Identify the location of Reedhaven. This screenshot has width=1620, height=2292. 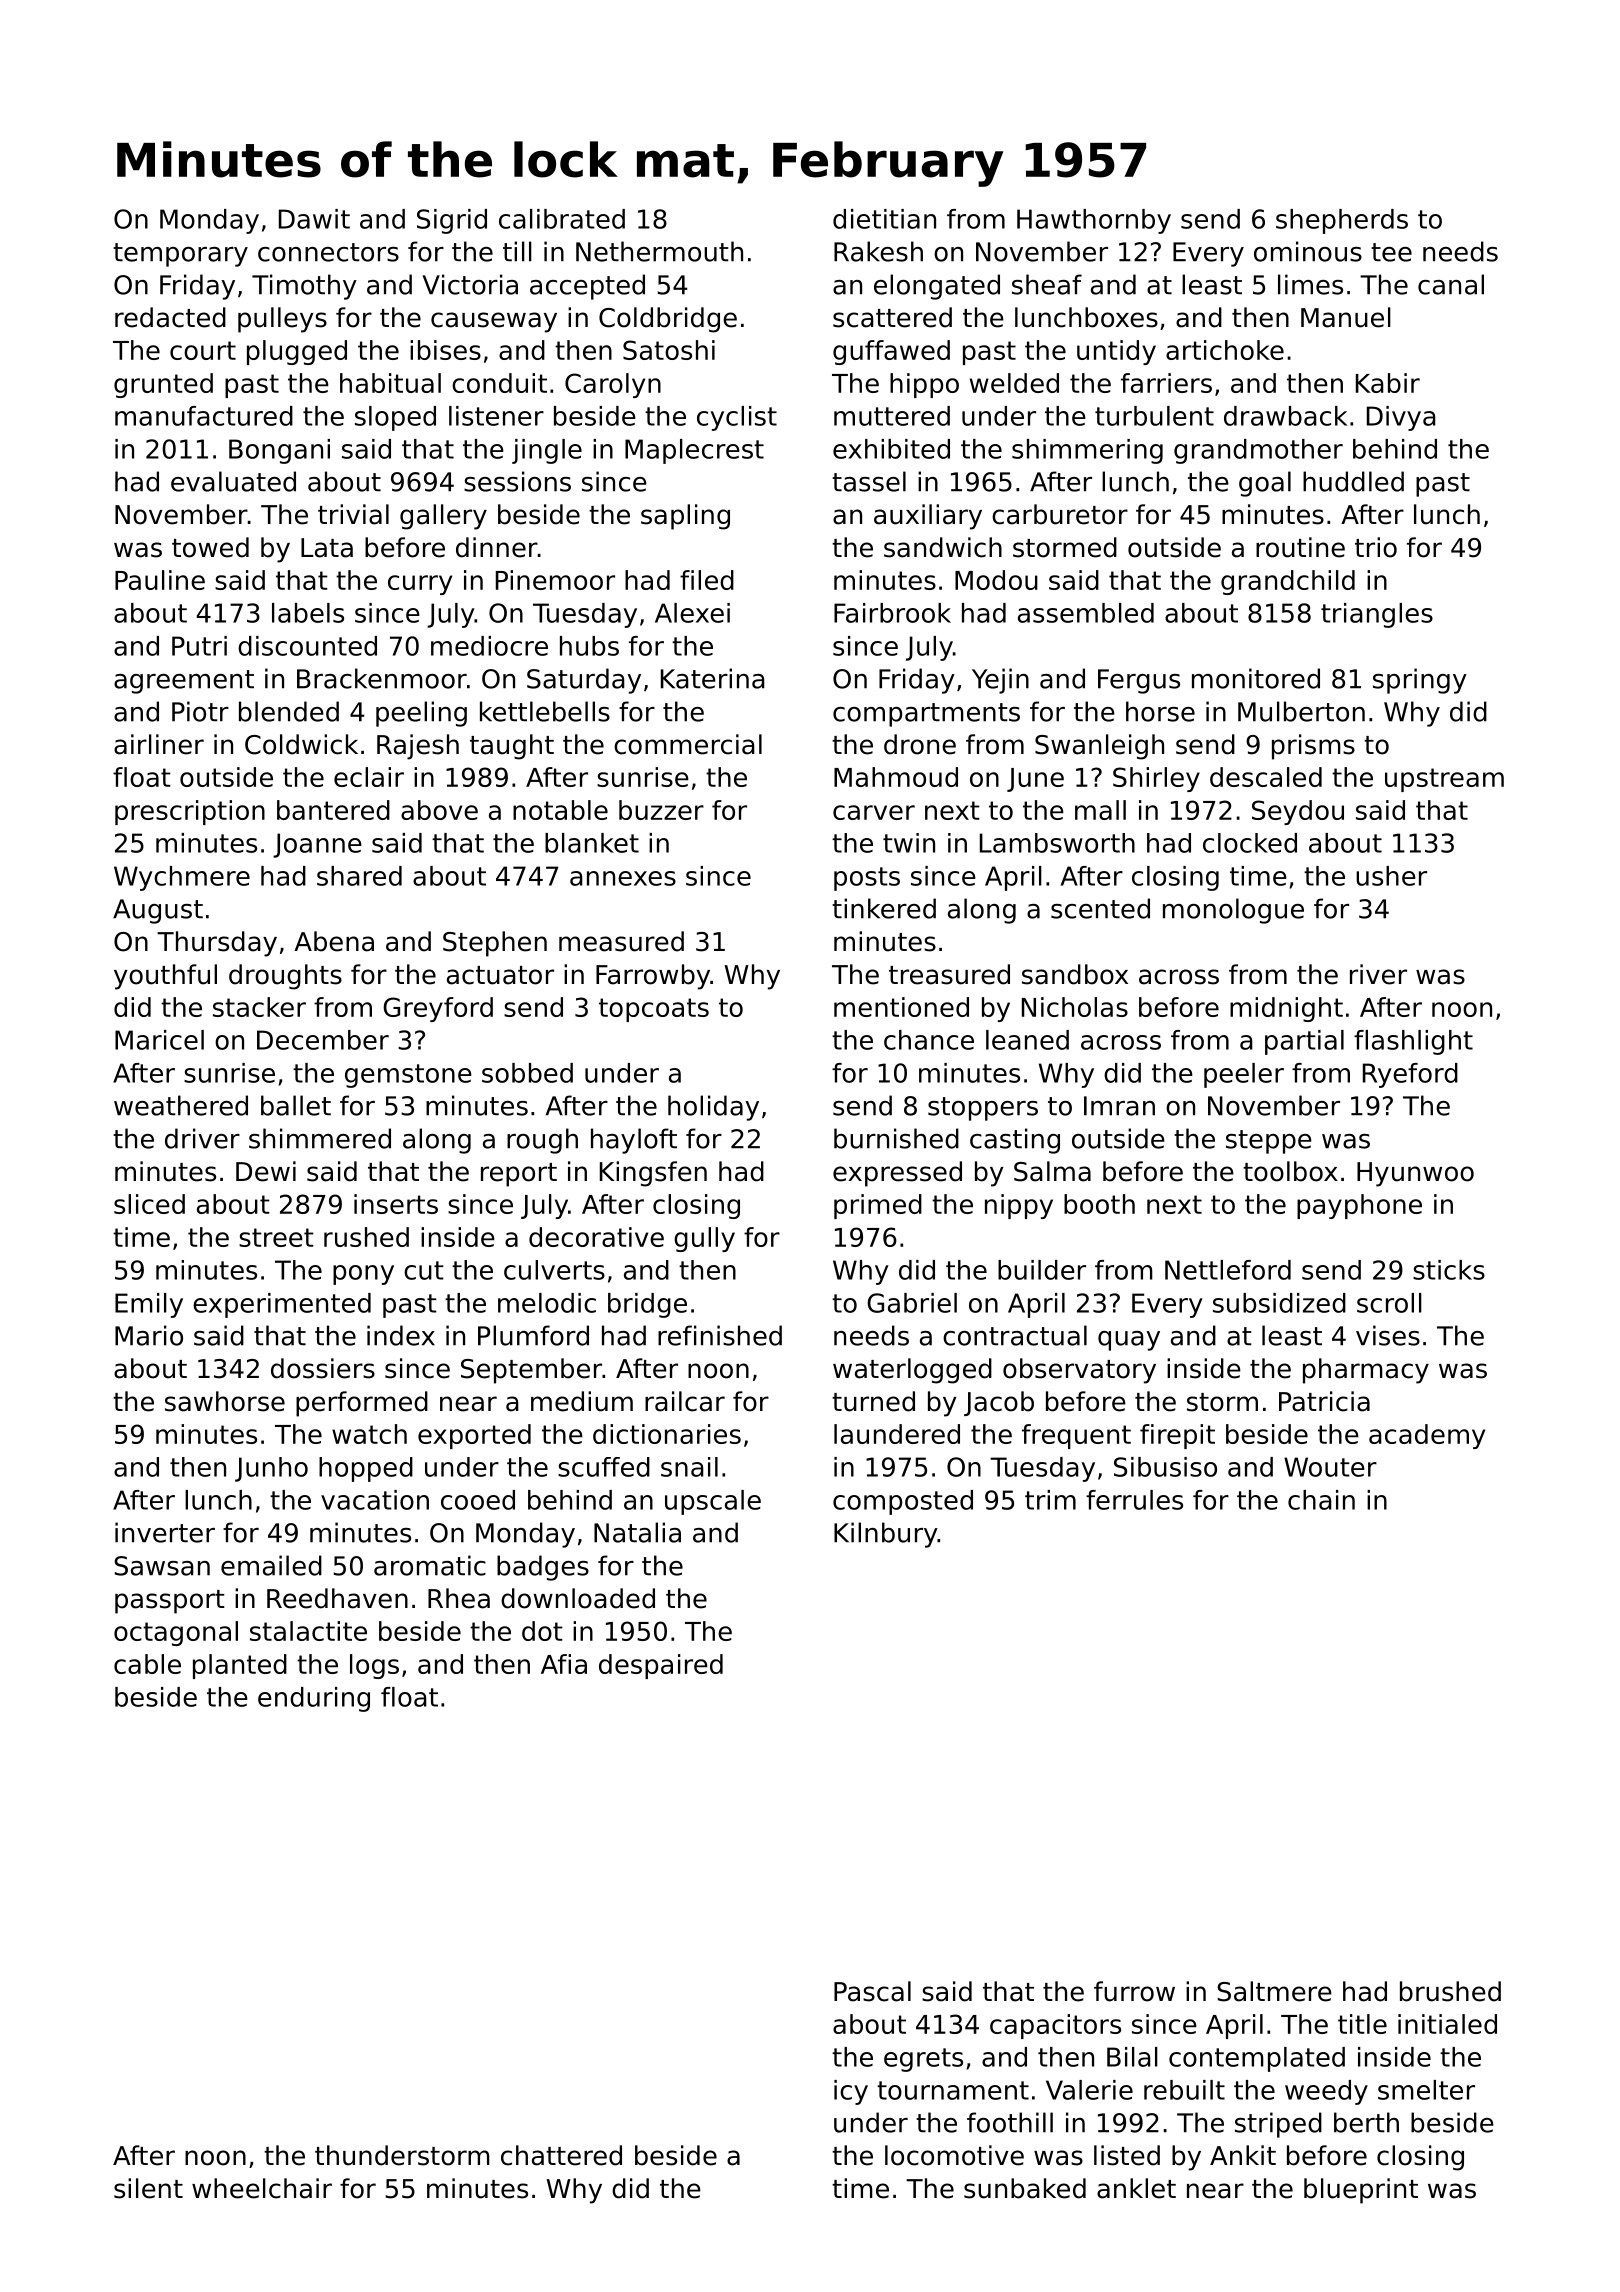
(337, 1598).
